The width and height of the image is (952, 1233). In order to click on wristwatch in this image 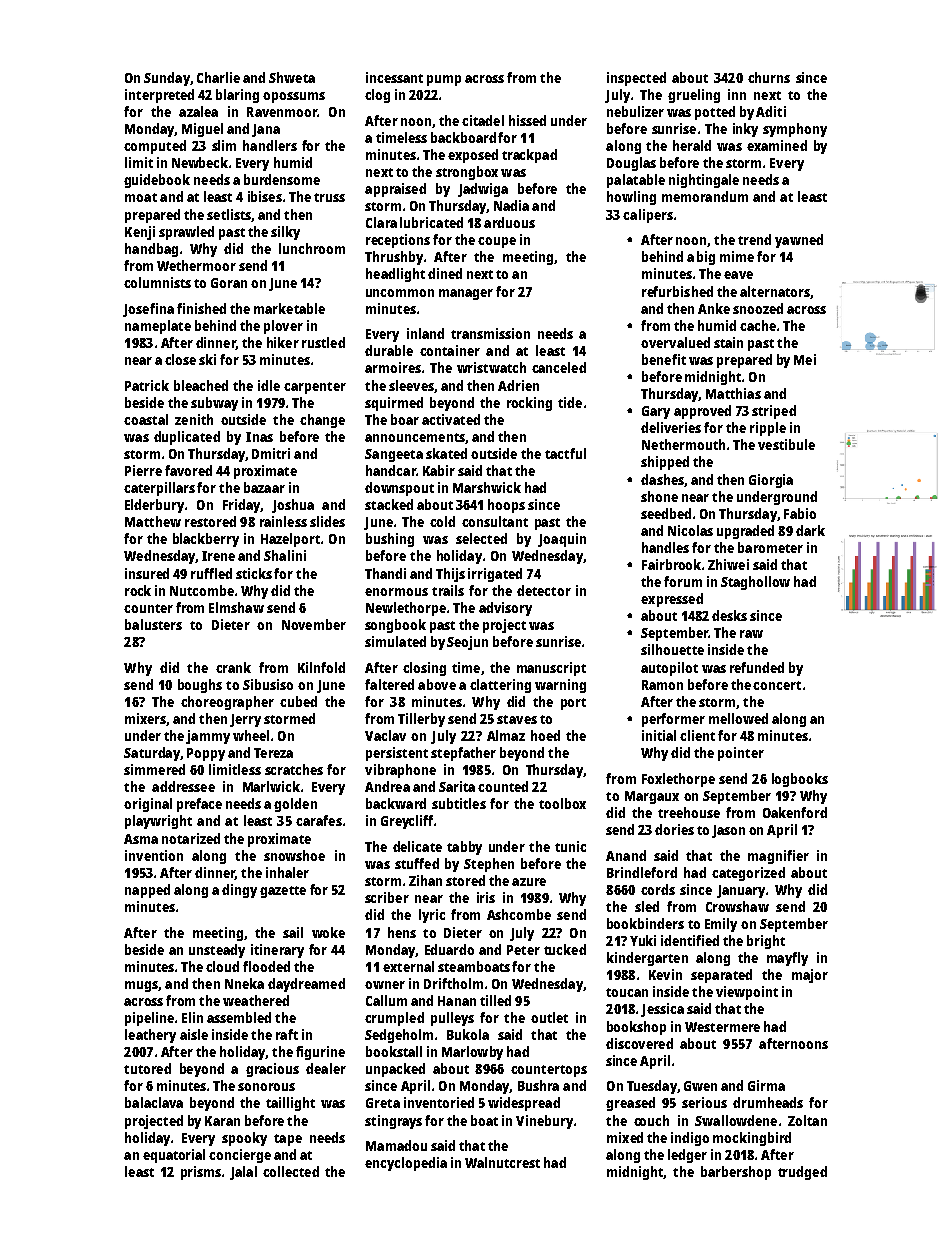, I will do `click(491, 367)`.
